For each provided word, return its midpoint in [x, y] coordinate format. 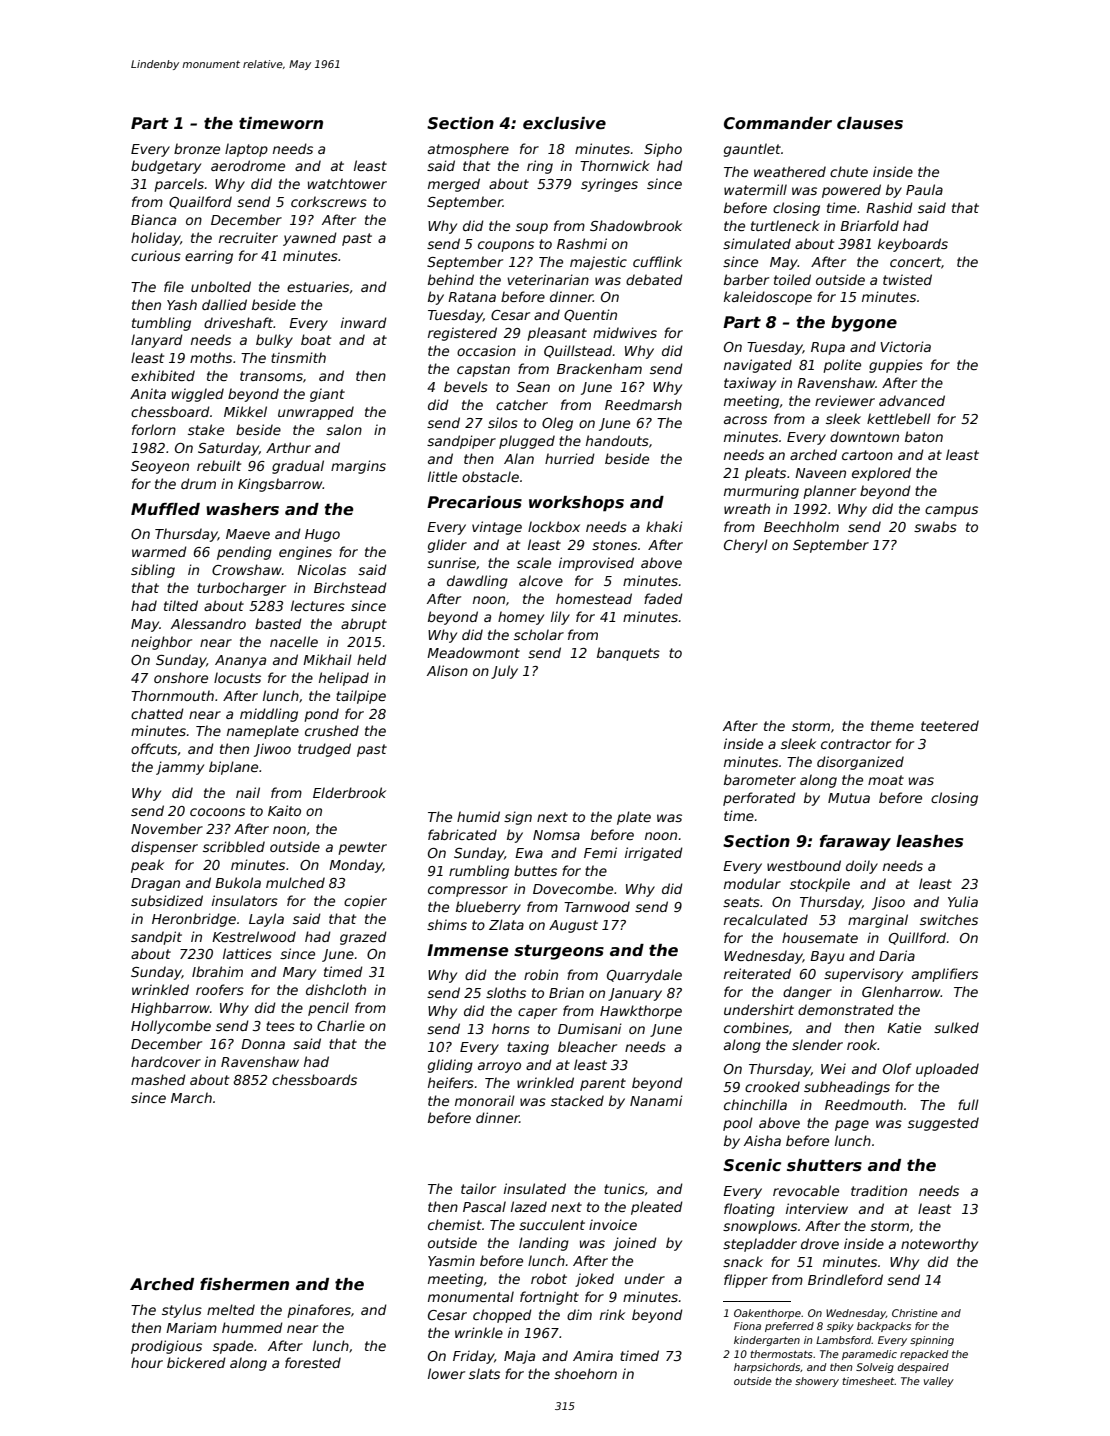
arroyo [499, 1067]
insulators [245, 900]
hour [147, 1362]
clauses [870, 123]
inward [364, 322]
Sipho [663, 150]
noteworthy [939, 1245]
